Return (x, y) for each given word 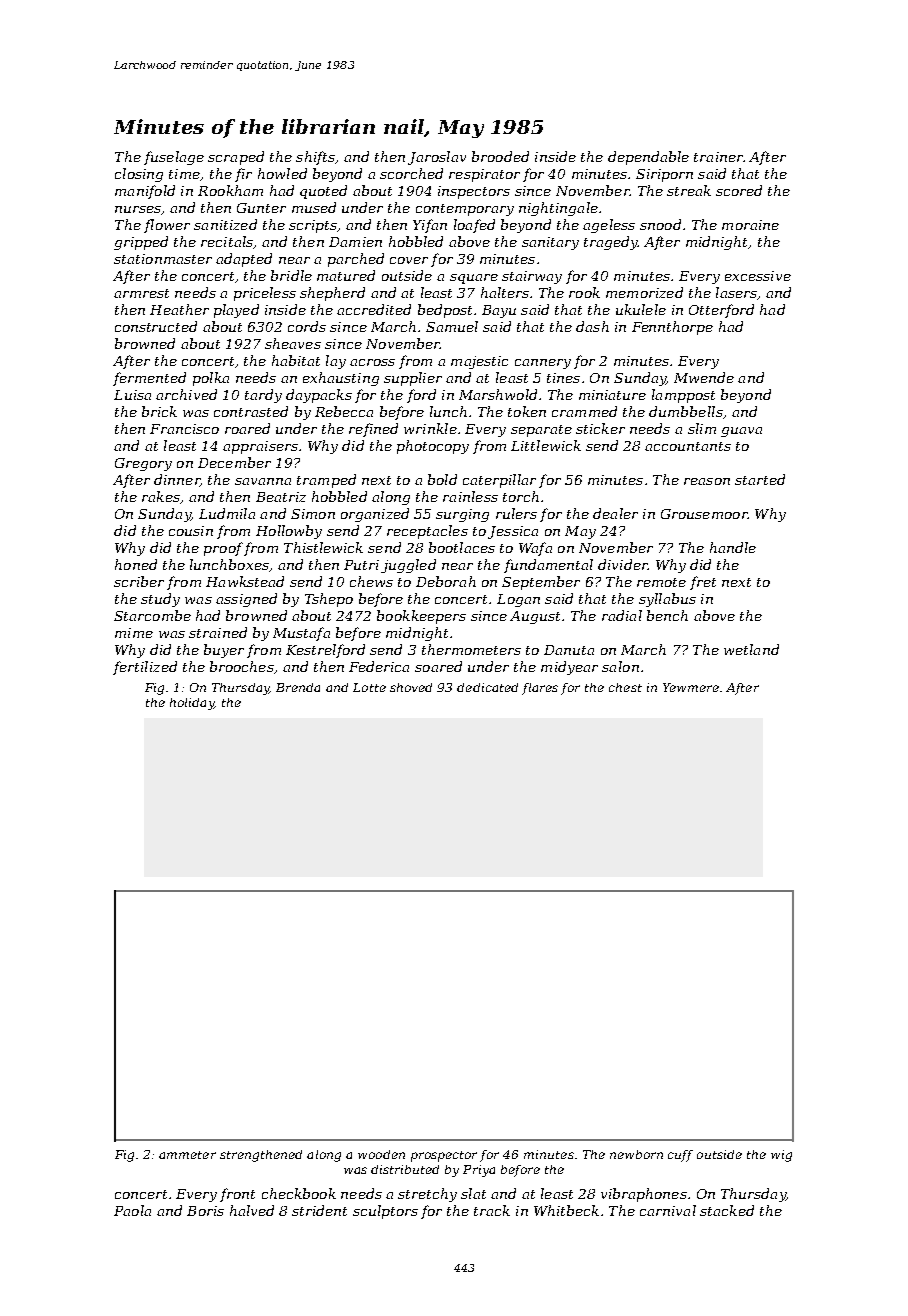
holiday (192, 704)
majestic (479, 362)
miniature (612, 395)
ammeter (187, 1155)
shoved (411, 687)
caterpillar (499, 481)
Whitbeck (566, 1210)
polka (211, 379)
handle (733, 547)
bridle (291, 275)
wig (781, 1156)
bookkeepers (421, 617)
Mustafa (301, 634)
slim (702, 428)
